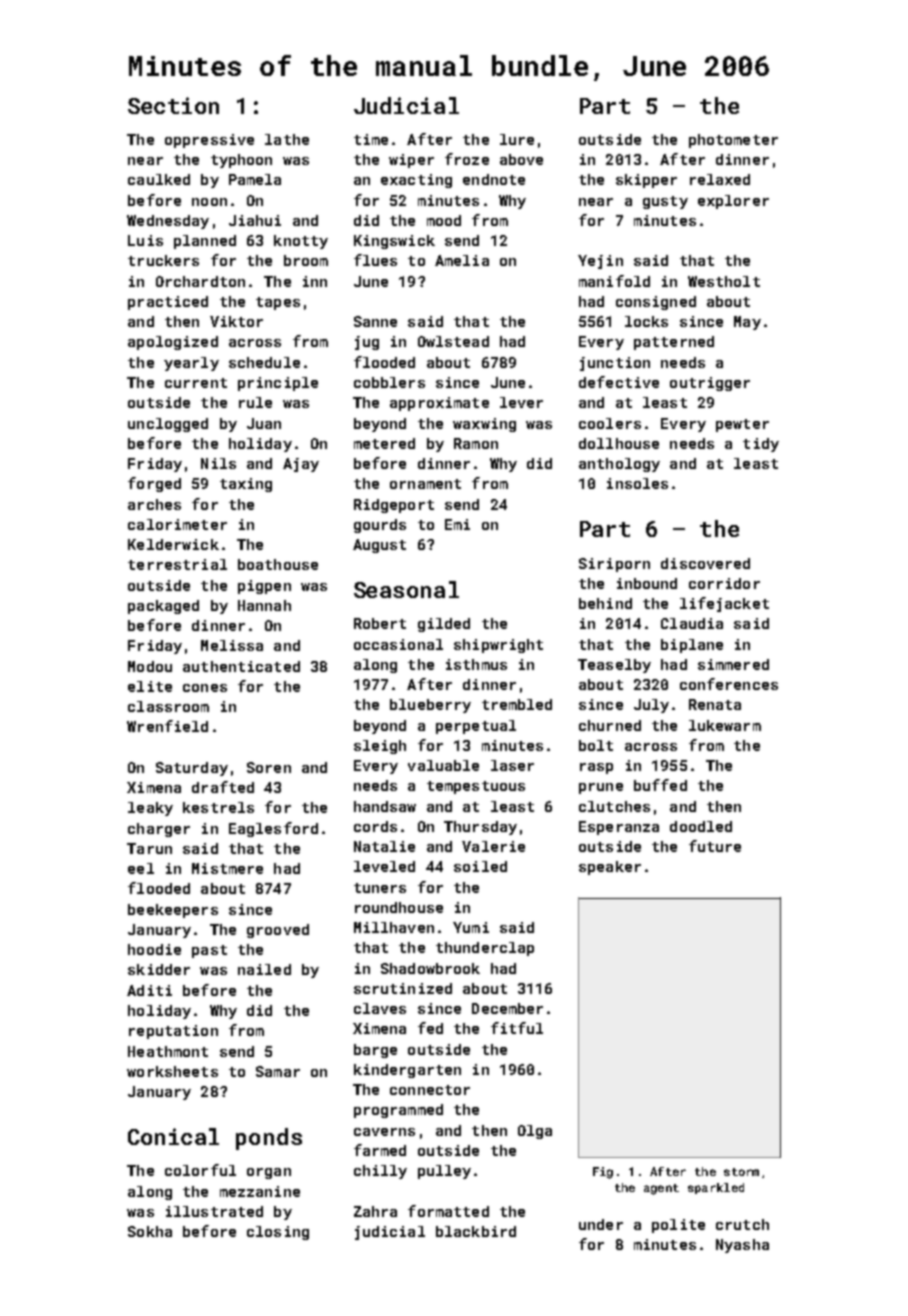 The width and height of the image is (908, 1316). Describe the element at coordinates (476, 1231) in the image. I see `blackbird` at that location.
